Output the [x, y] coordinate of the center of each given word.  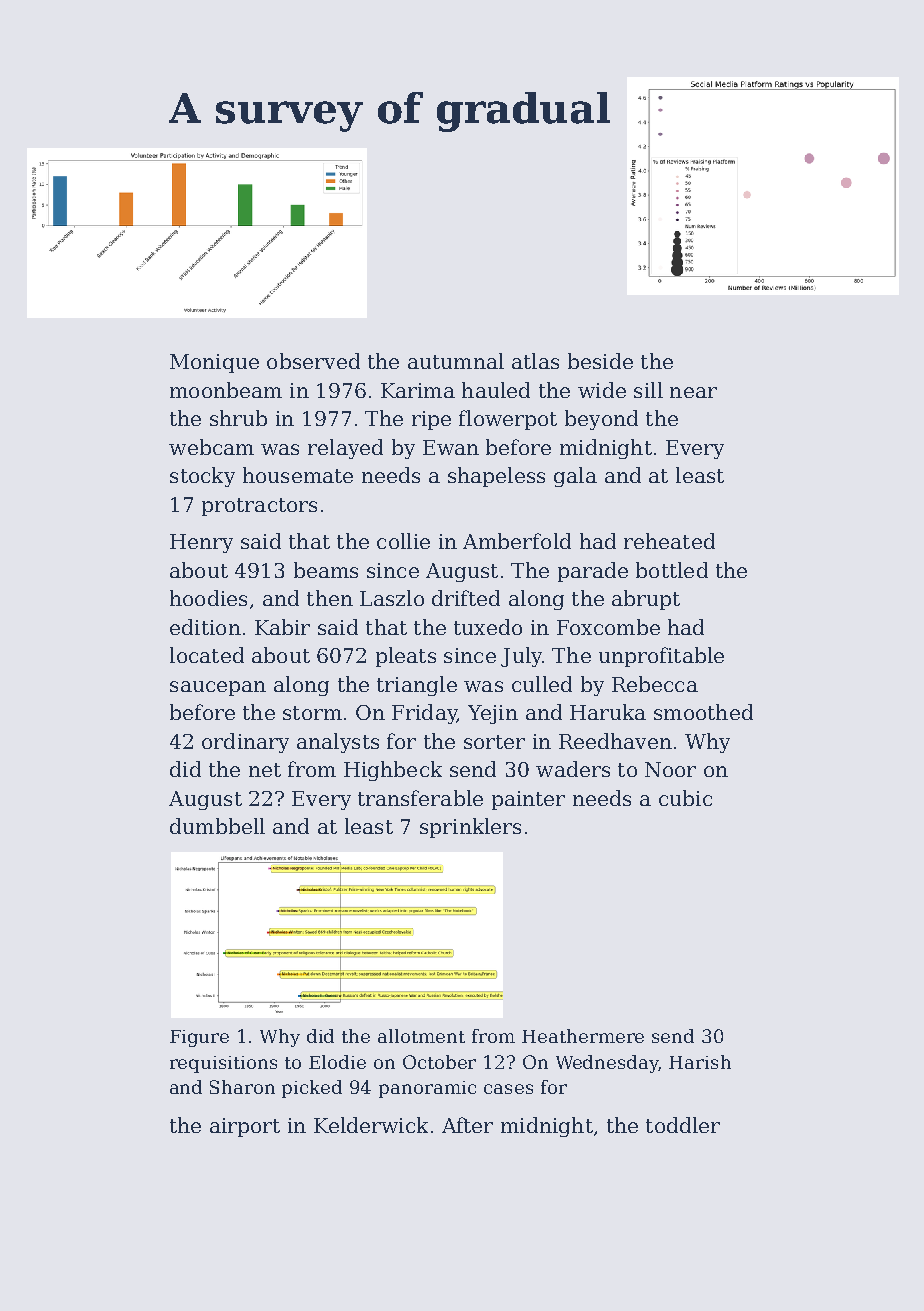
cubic [685, 798]
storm [312, 713]
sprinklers [470, 828]
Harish [700, 1062]
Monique [214, 363]
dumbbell [217, 826]
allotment [421, 1036]
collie [403, 541]
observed [313, 361]
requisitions [223, 1064]
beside [600, 361]
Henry [201, 543]
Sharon [242, 1087]
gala [575, 477]
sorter [494, 742]
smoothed [703, 712]
